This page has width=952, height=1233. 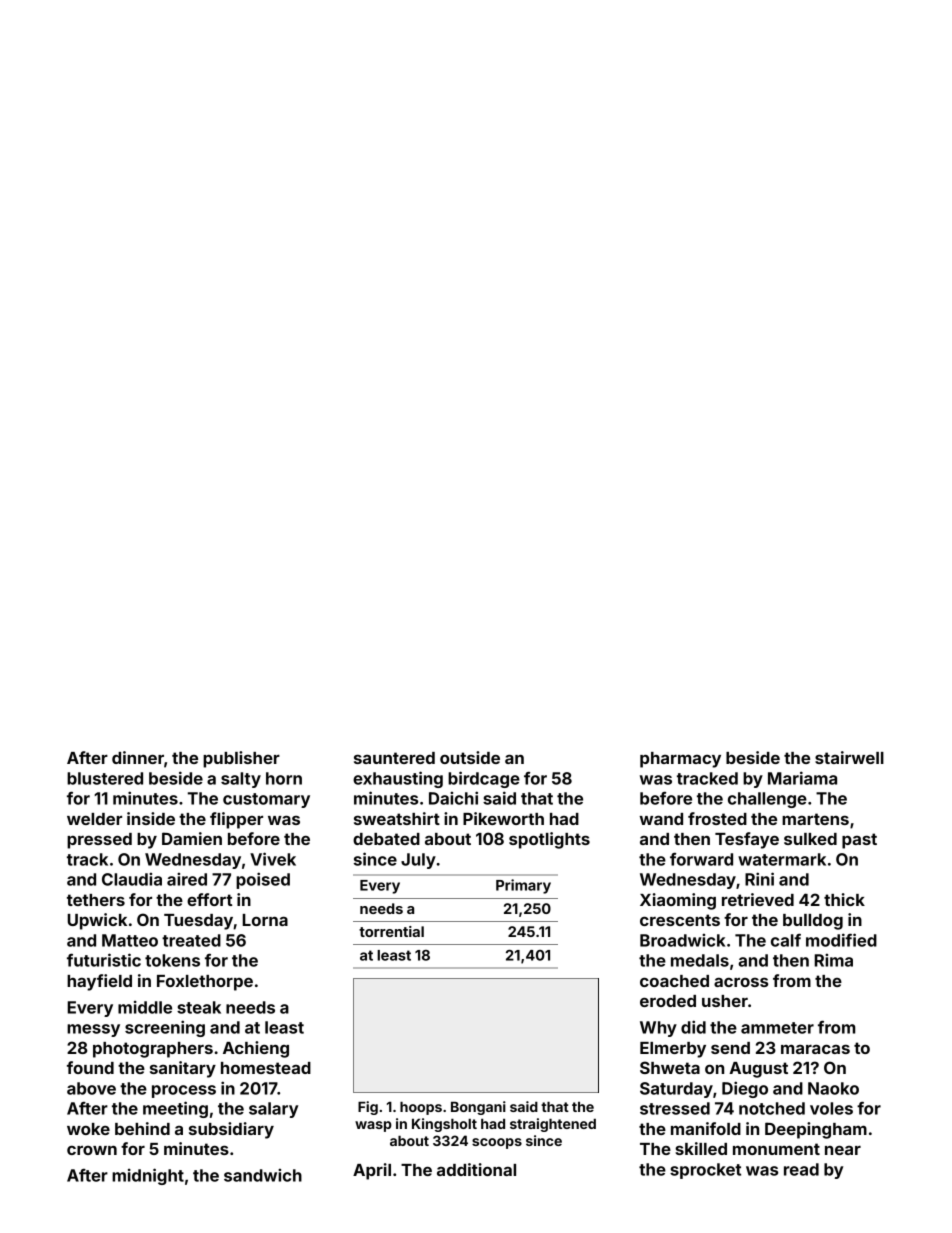 I want to click on bulldog, so click(x=813, y=922).
